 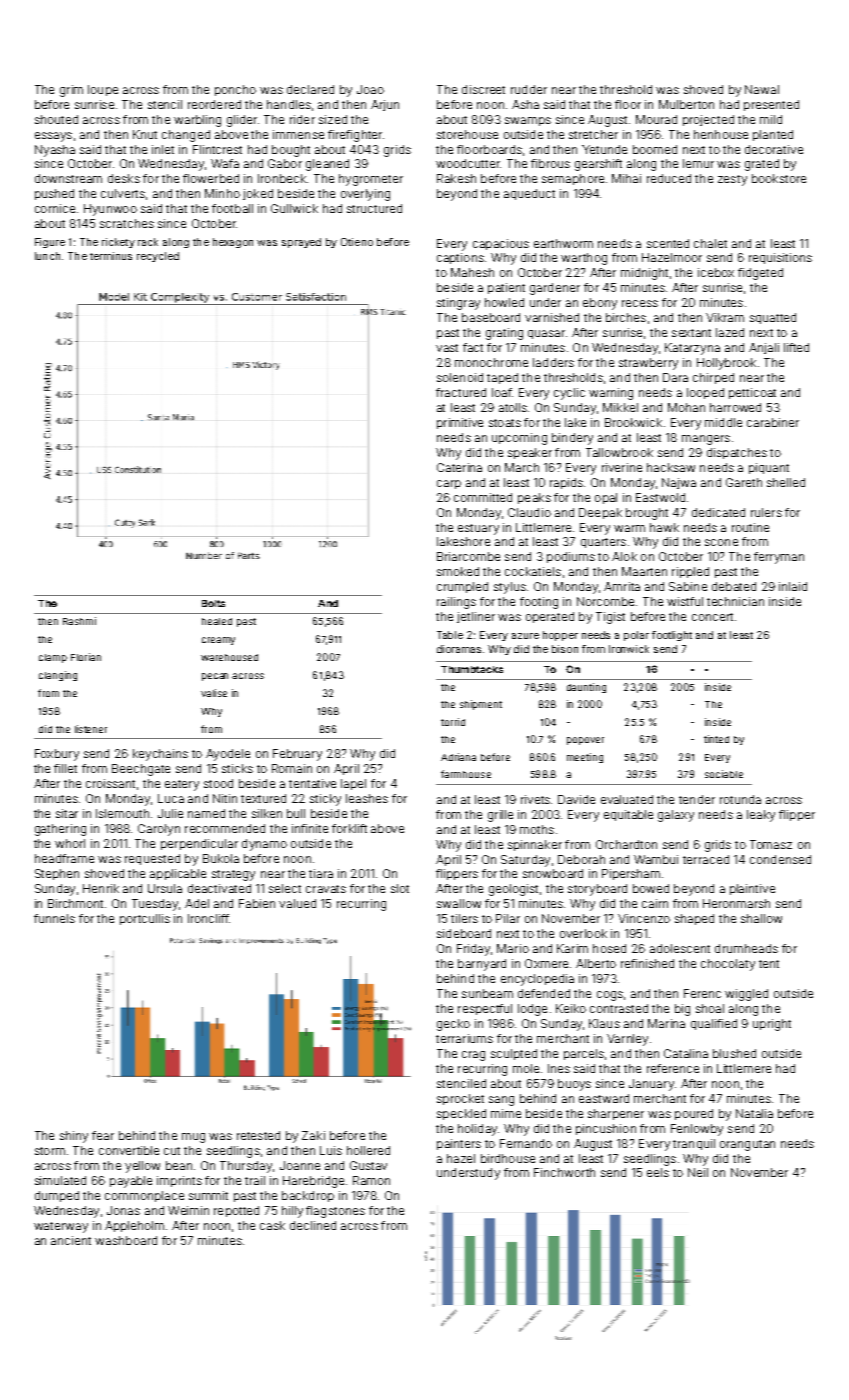 What do you see at coordinates (529, 89) in the document?
I see `rudder` at bounding box center [529, 89].
